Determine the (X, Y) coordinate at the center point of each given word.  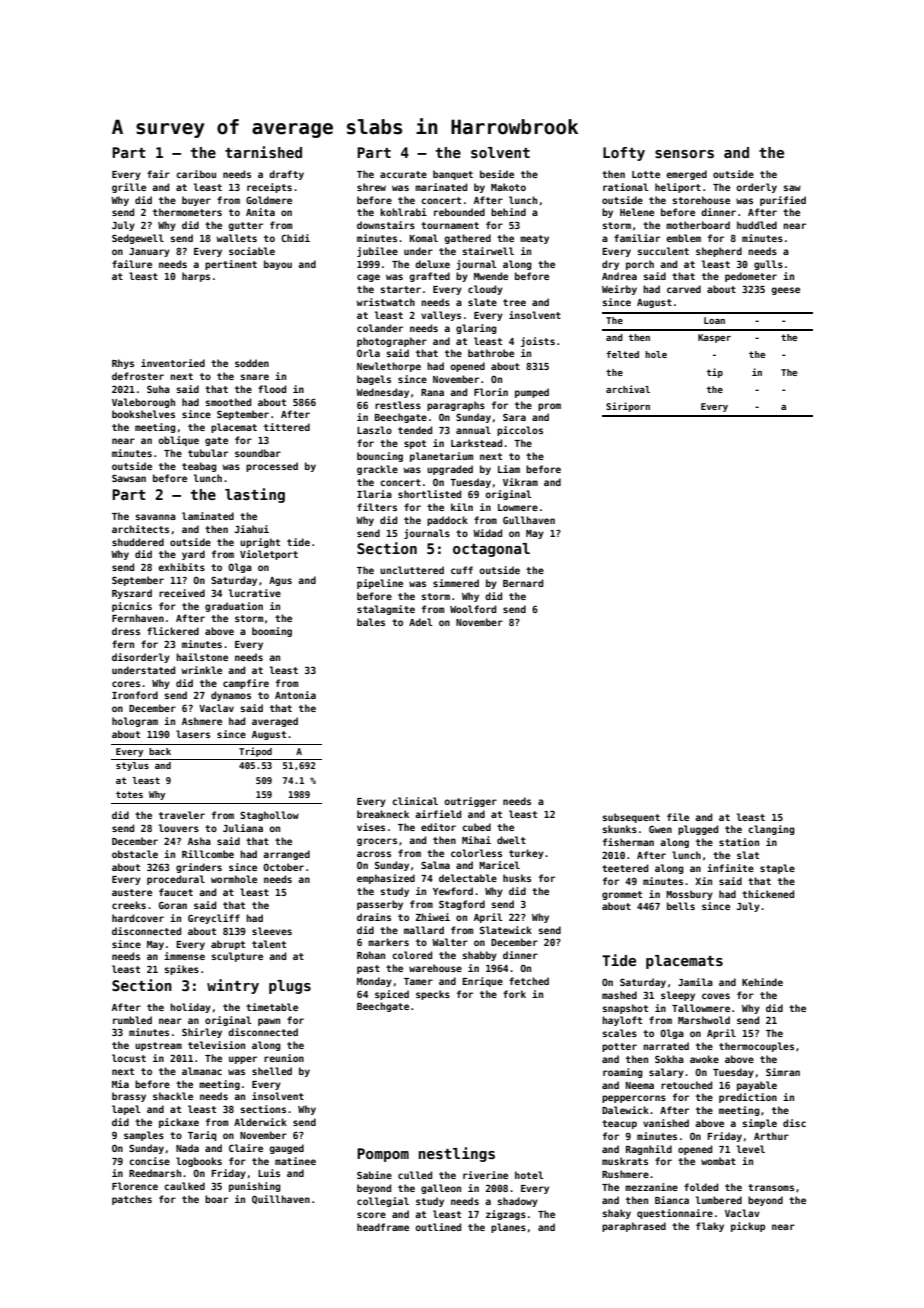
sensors (684, 154)
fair (158, 174)
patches (132, 1200)
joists (538, 342)
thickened (768, 894)
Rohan (371, 955)
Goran (173, 905)
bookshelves (143, 414)
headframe (383, 1227)
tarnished (263, 152)
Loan (714, 320)
